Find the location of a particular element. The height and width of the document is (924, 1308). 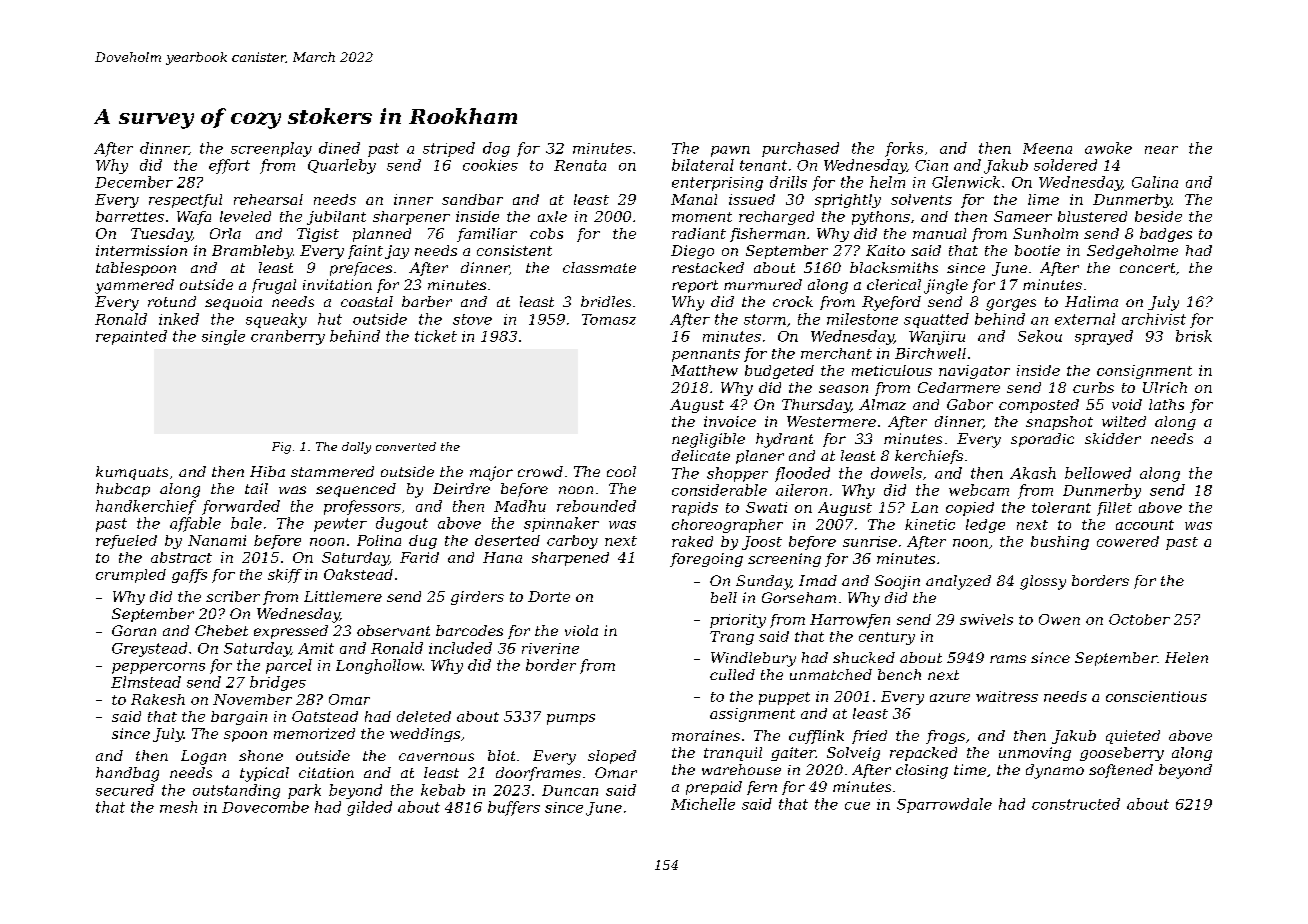

deleted is located at coordinates (424, 716).
